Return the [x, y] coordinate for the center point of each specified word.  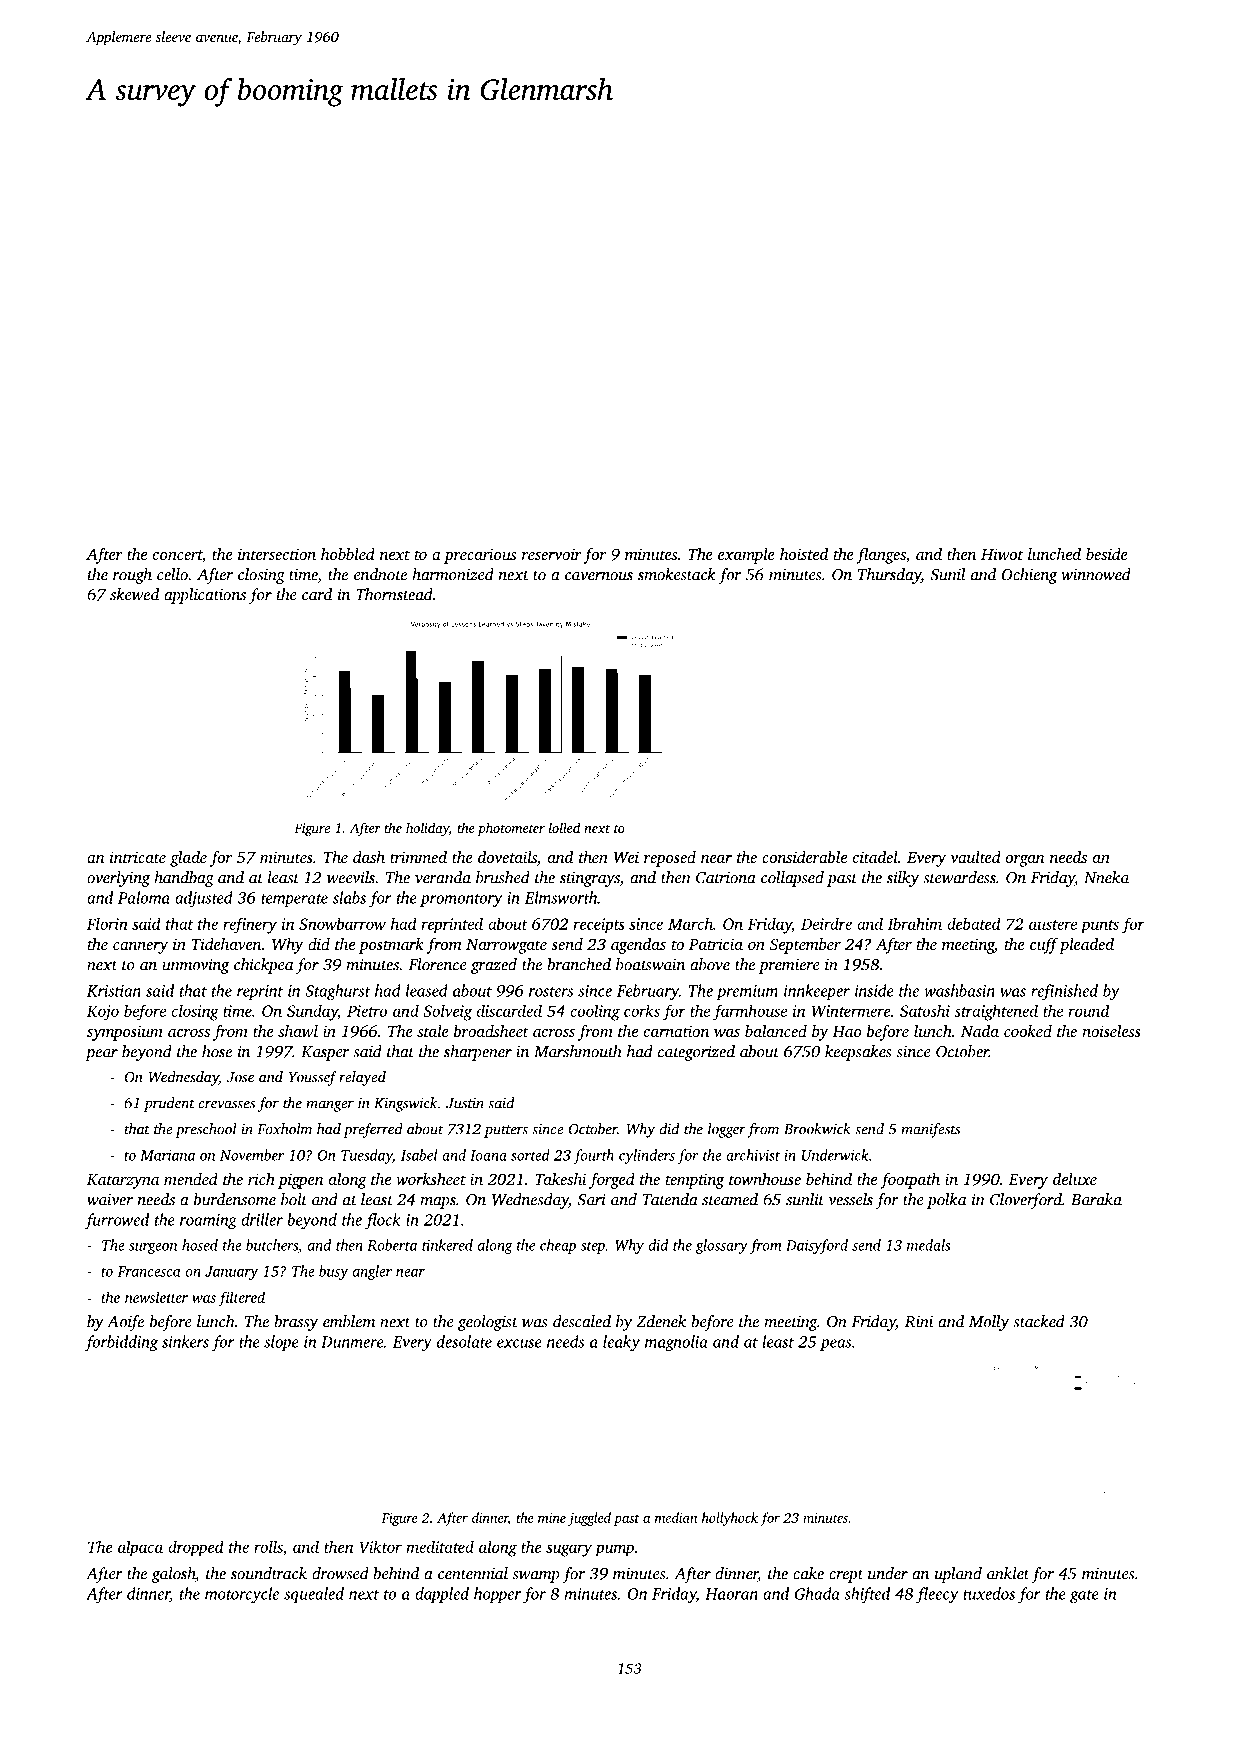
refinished [1064, 992]
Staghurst [338, 992]
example [746, 556]
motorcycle [242, 1595]
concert [177, 556]
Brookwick [817, 1129]
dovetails [507, 857]
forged [612, 1181]
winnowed [1096, 574]
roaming [208, 1222]
